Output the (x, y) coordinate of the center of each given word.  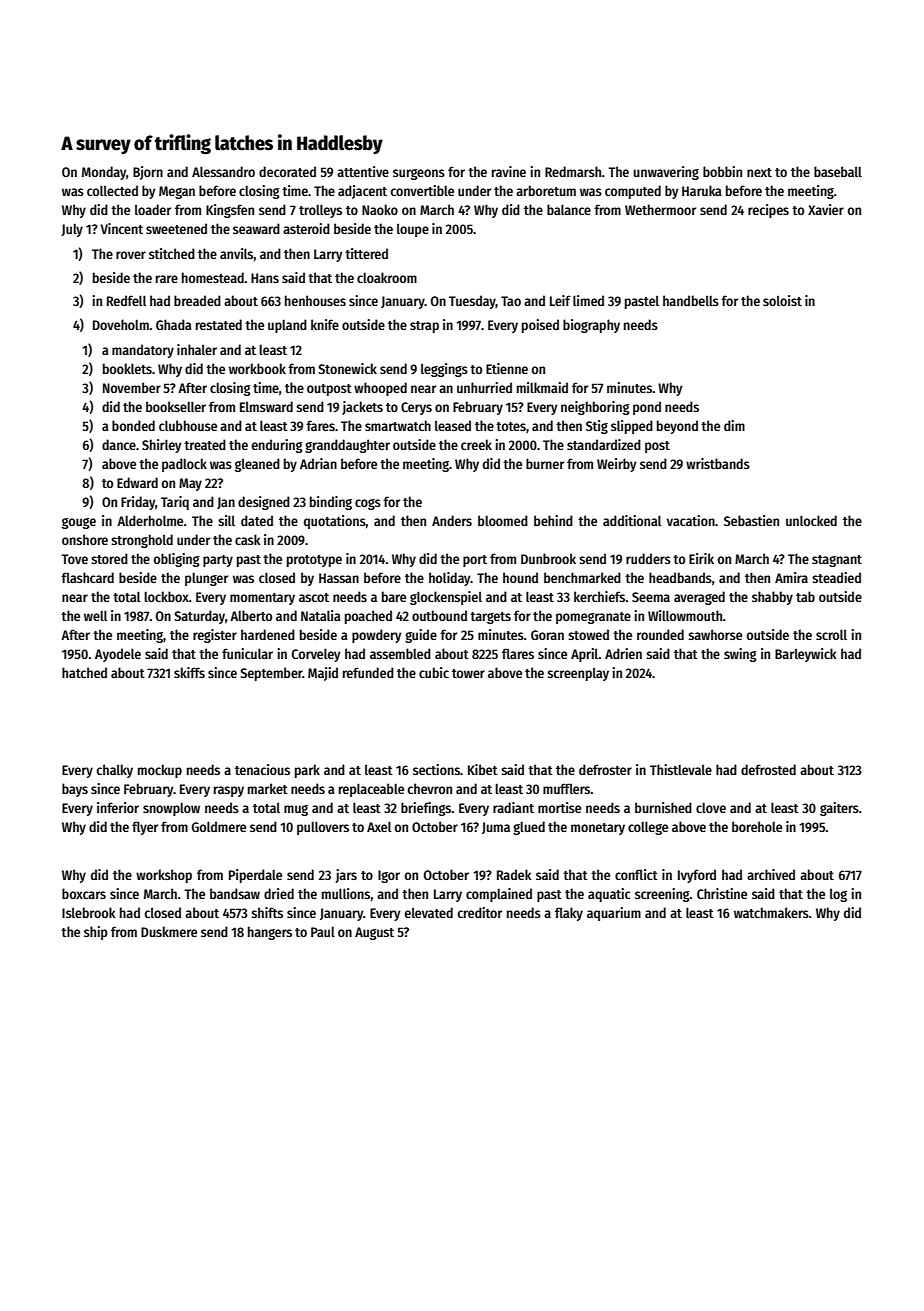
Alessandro (223, 171)
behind (553, 520)
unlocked (811, 520)
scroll (831, 634)
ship (96, 933)
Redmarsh (573, 171)
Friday (138, 503)
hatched (84, 672)
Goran (547, 635)
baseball (838, 171)
